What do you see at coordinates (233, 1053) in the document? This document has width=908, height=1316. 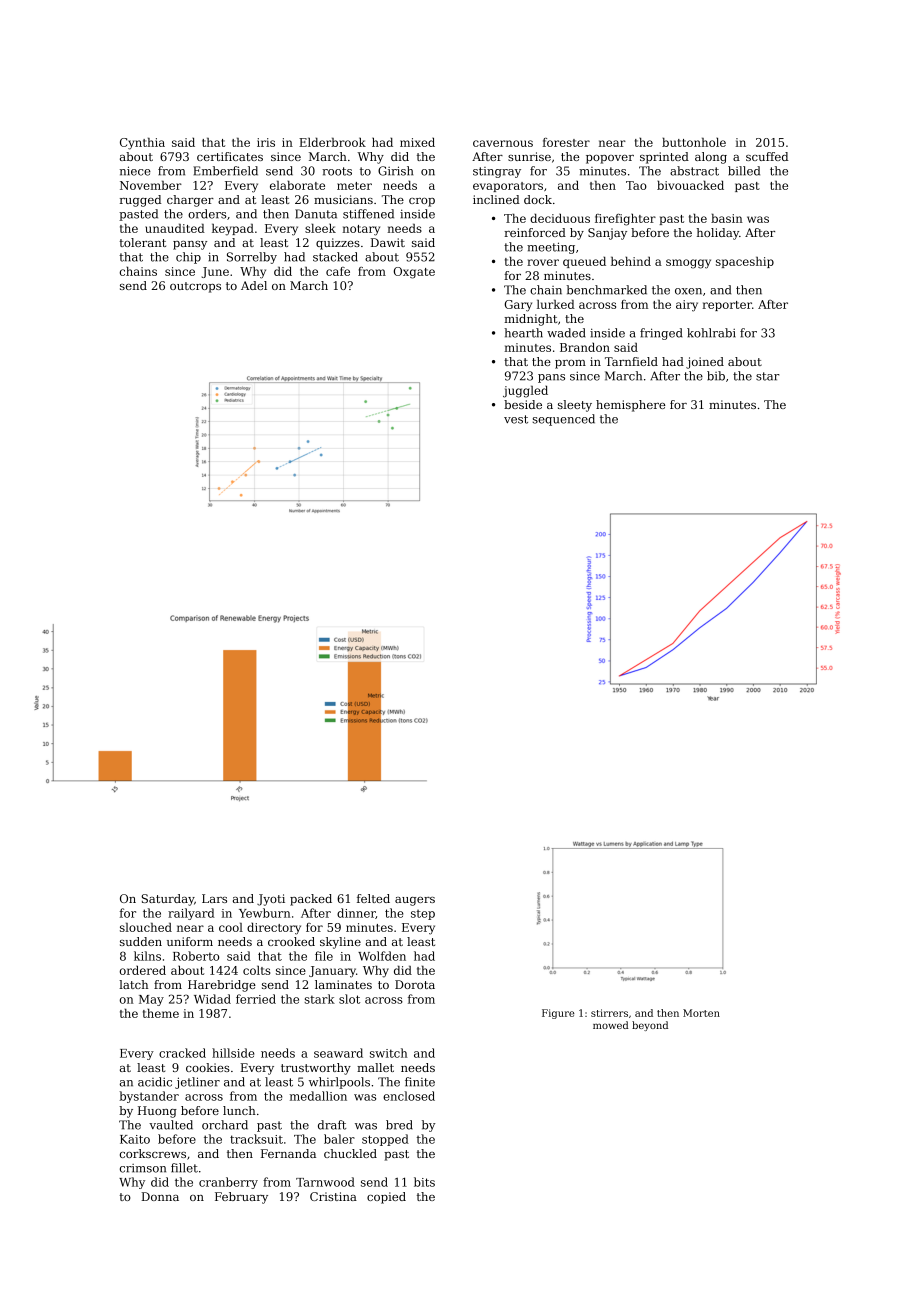 I see `hillside` at bounding box center [233, 1053].
